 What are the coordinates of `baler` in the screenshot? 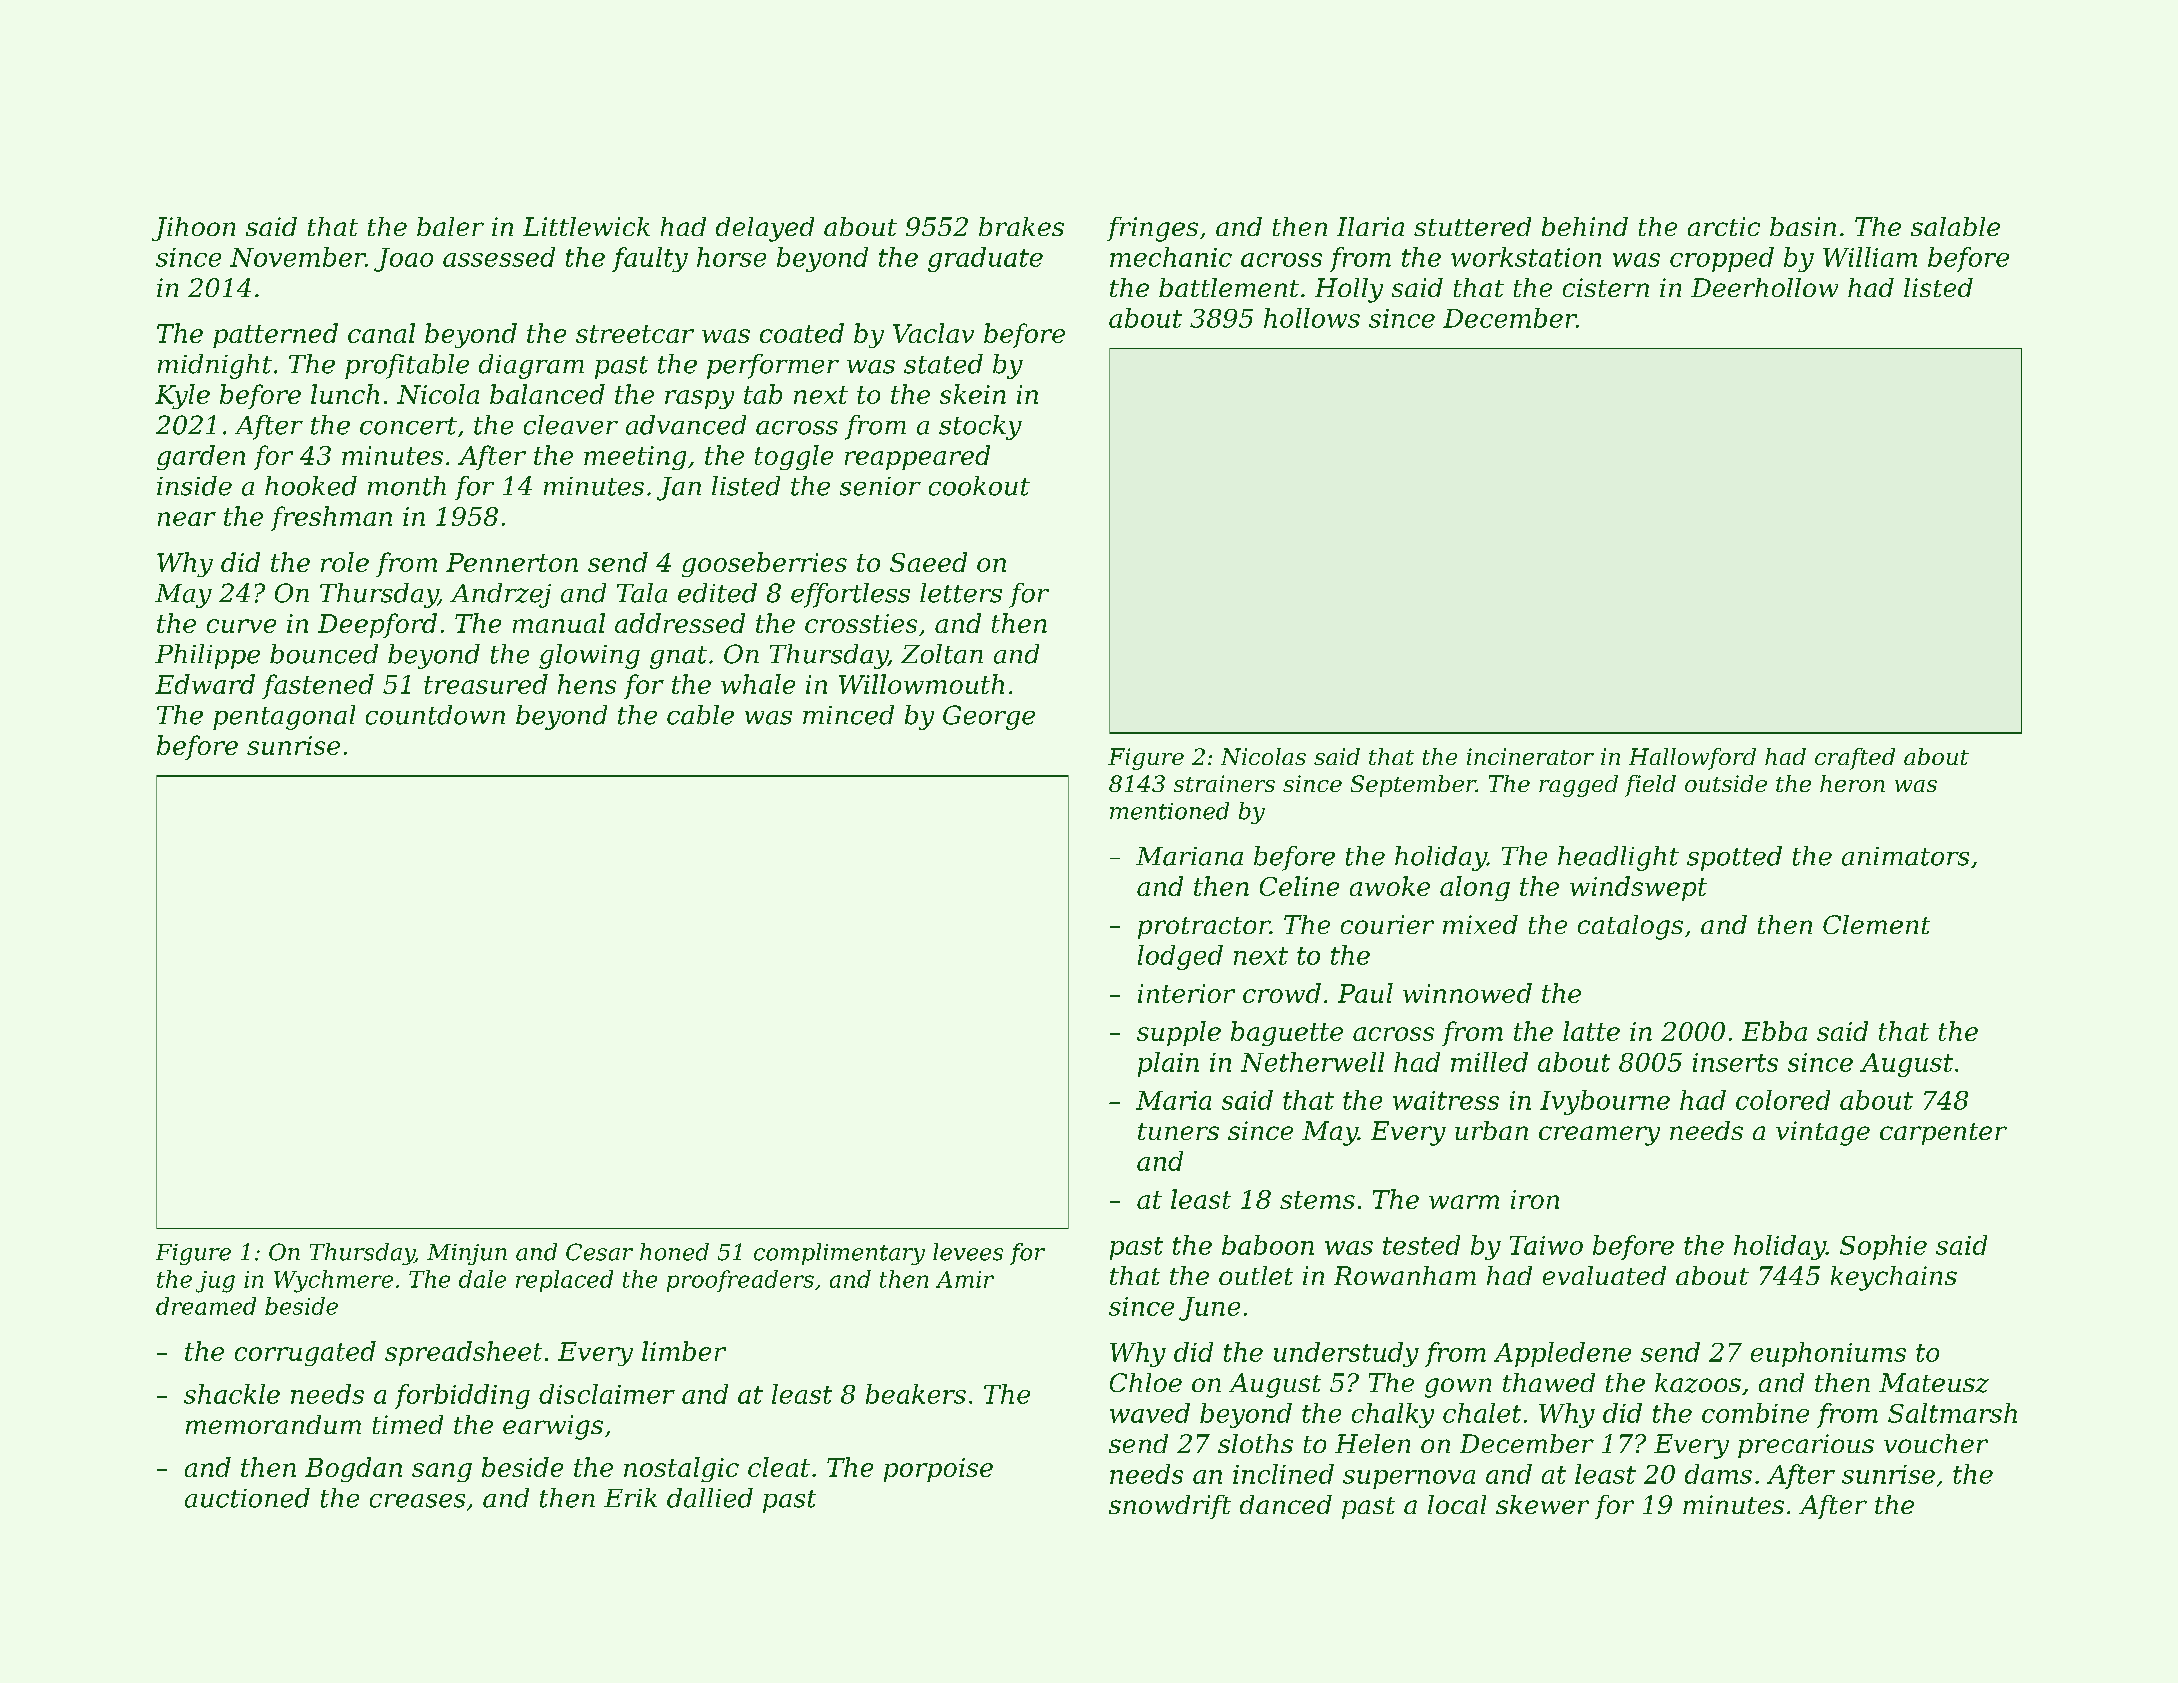 It's located at (450, 226).
